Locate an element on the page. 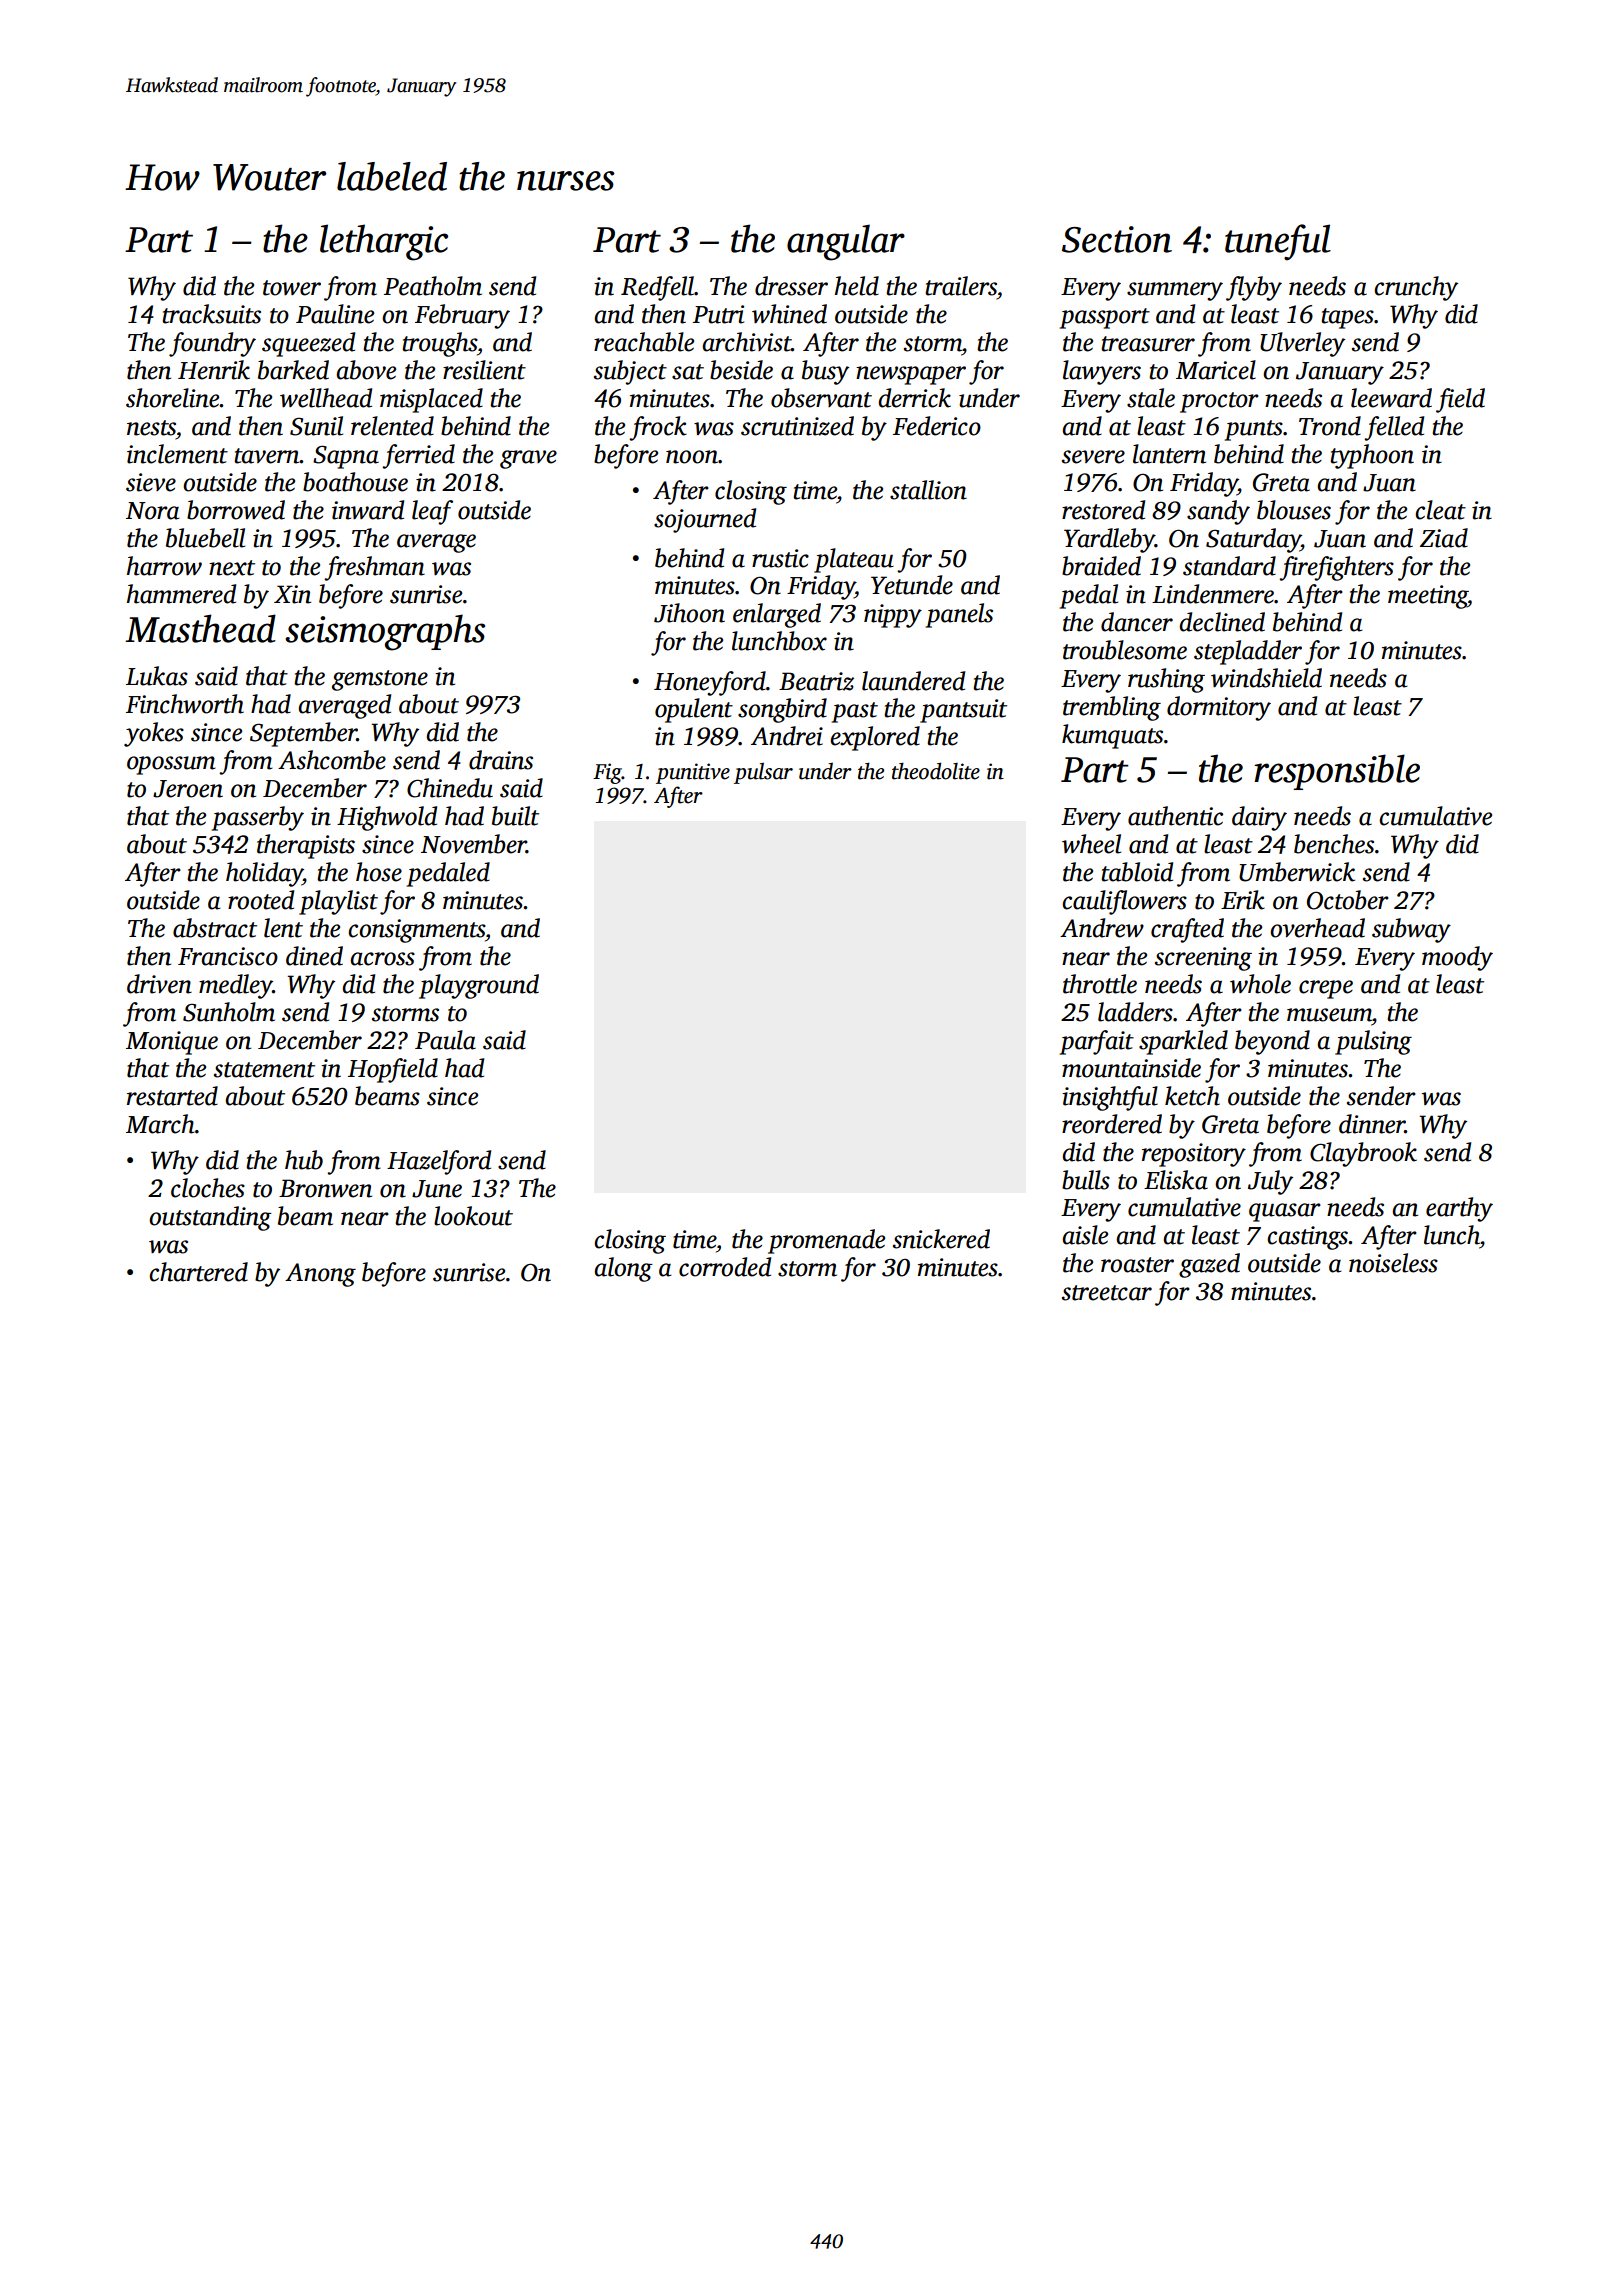 This page has width=1620, height=2292. drains is located at coordinates (501, 760).
